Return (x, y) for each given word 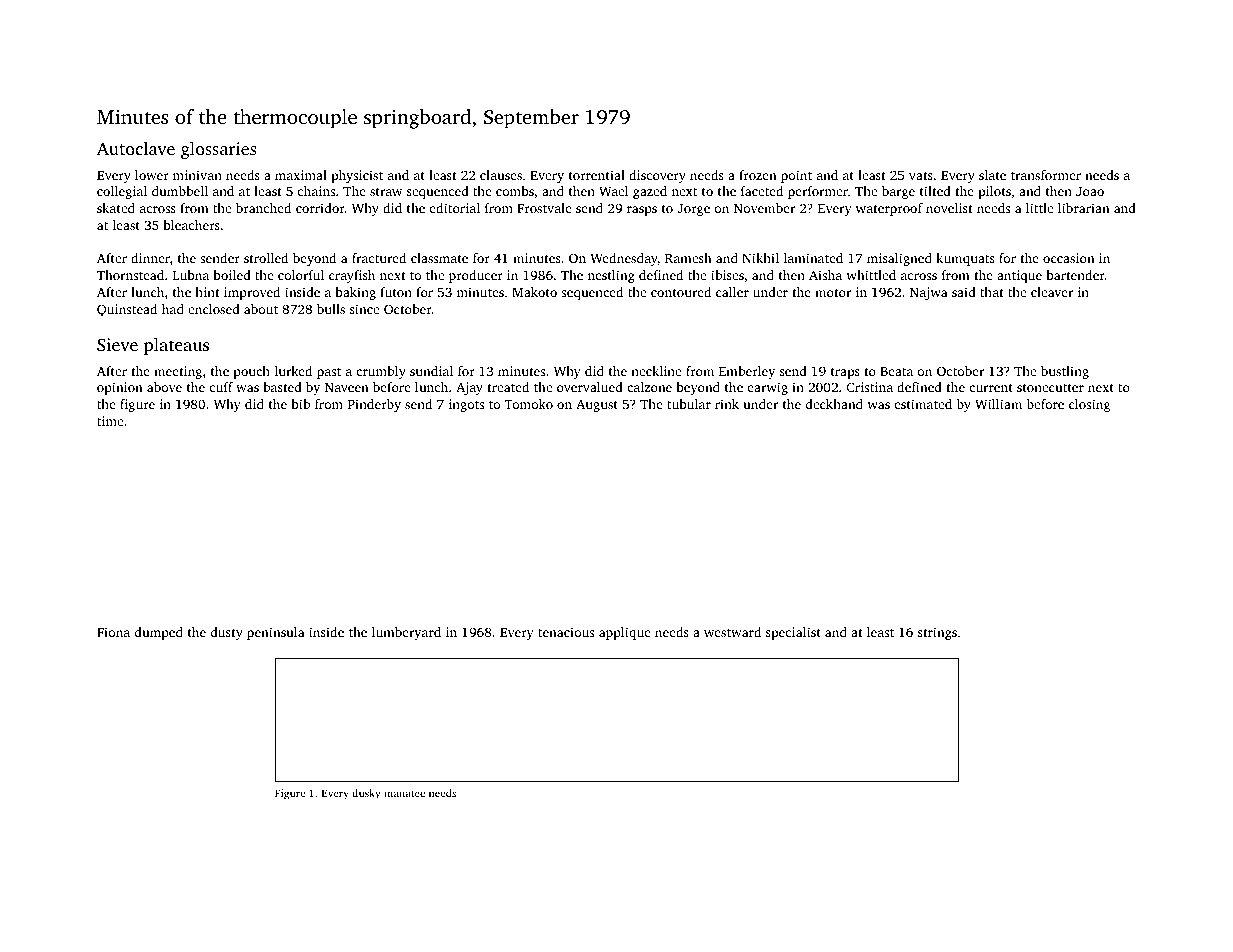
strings (937, 633)
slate (992, 175)
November (764, 208)
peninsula (275, 633)
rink (727, 404)
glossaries (218, 150)
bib (300, 404)
